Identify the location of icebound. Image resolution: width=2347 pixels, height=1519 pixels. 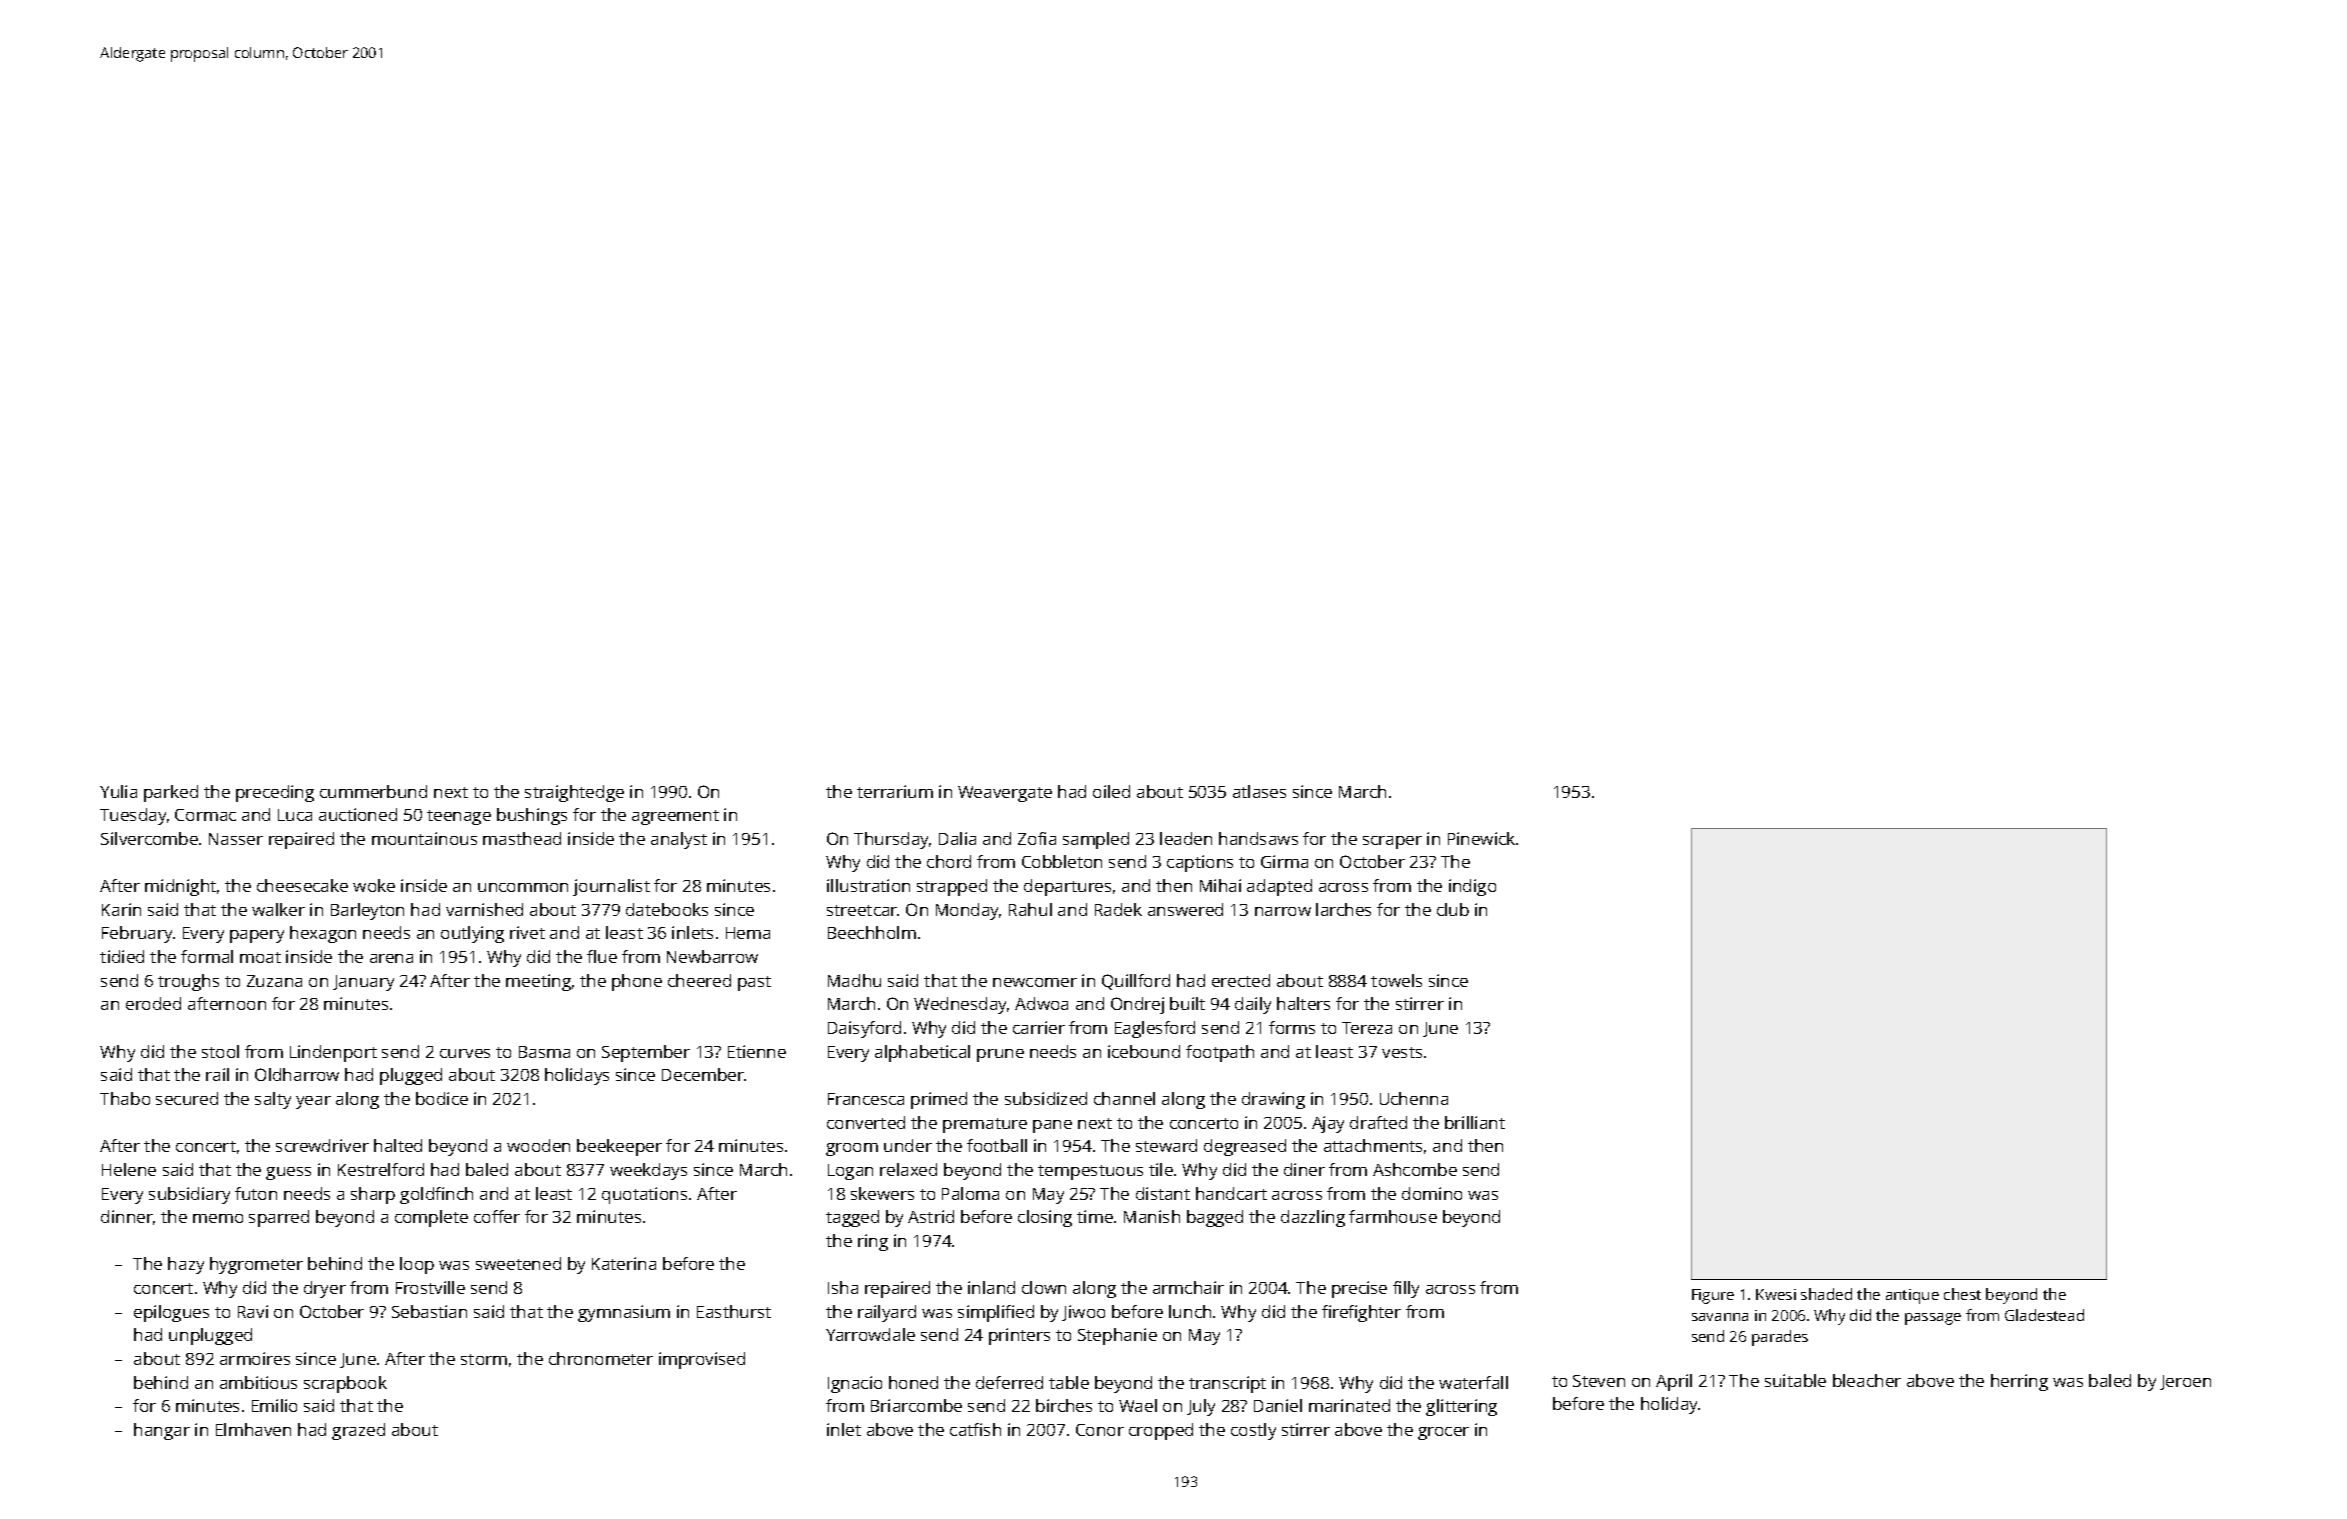
(1144, 1051).
